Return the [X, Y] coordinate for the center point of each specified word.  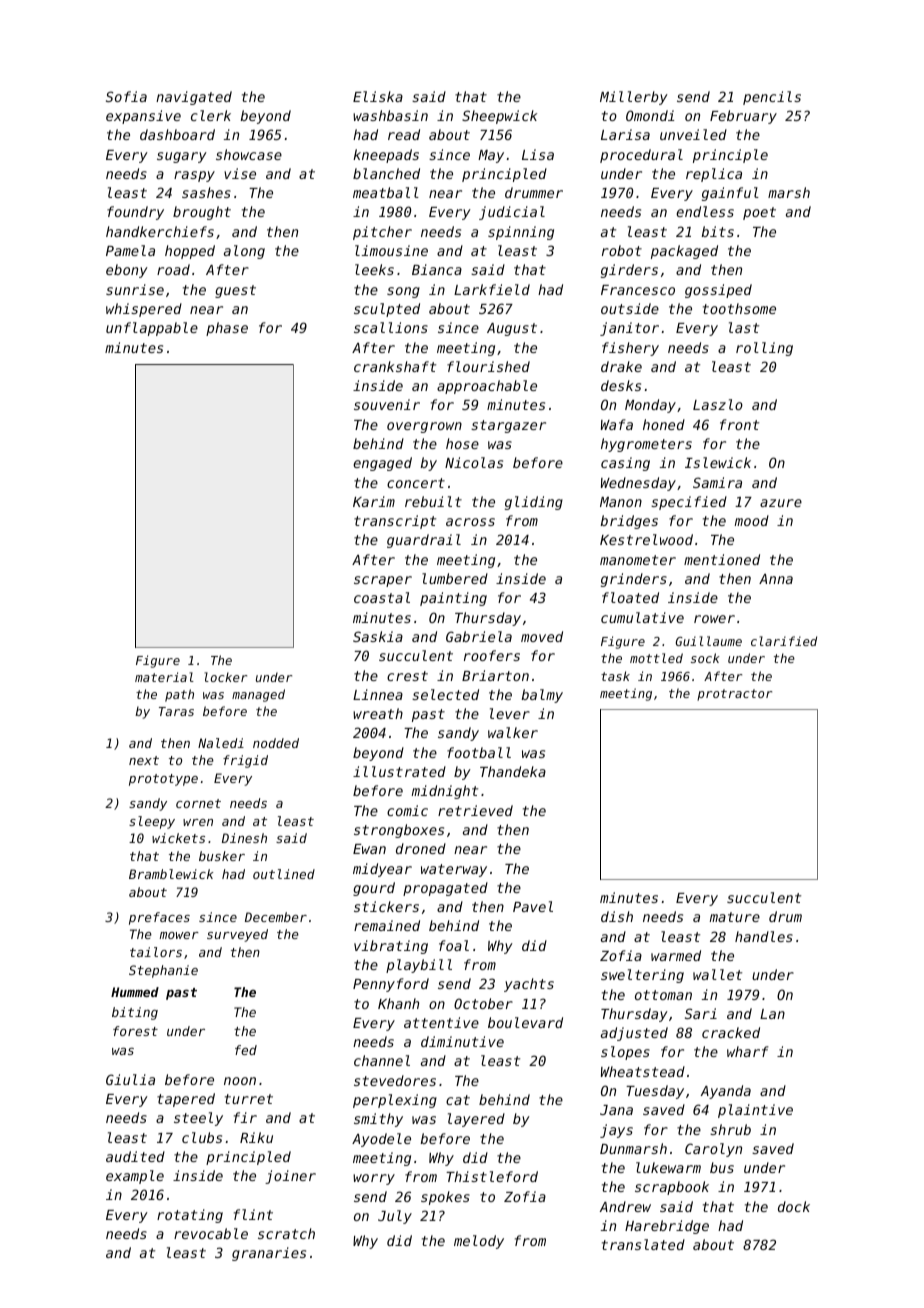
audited [135, 1156]
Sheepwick [499, 117]
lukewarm [668, 1167]
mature [735, 917]
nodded [276, 743]
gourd [374, 889]
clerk [211, 115]
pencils [772, 98]
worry [374, 1179]
